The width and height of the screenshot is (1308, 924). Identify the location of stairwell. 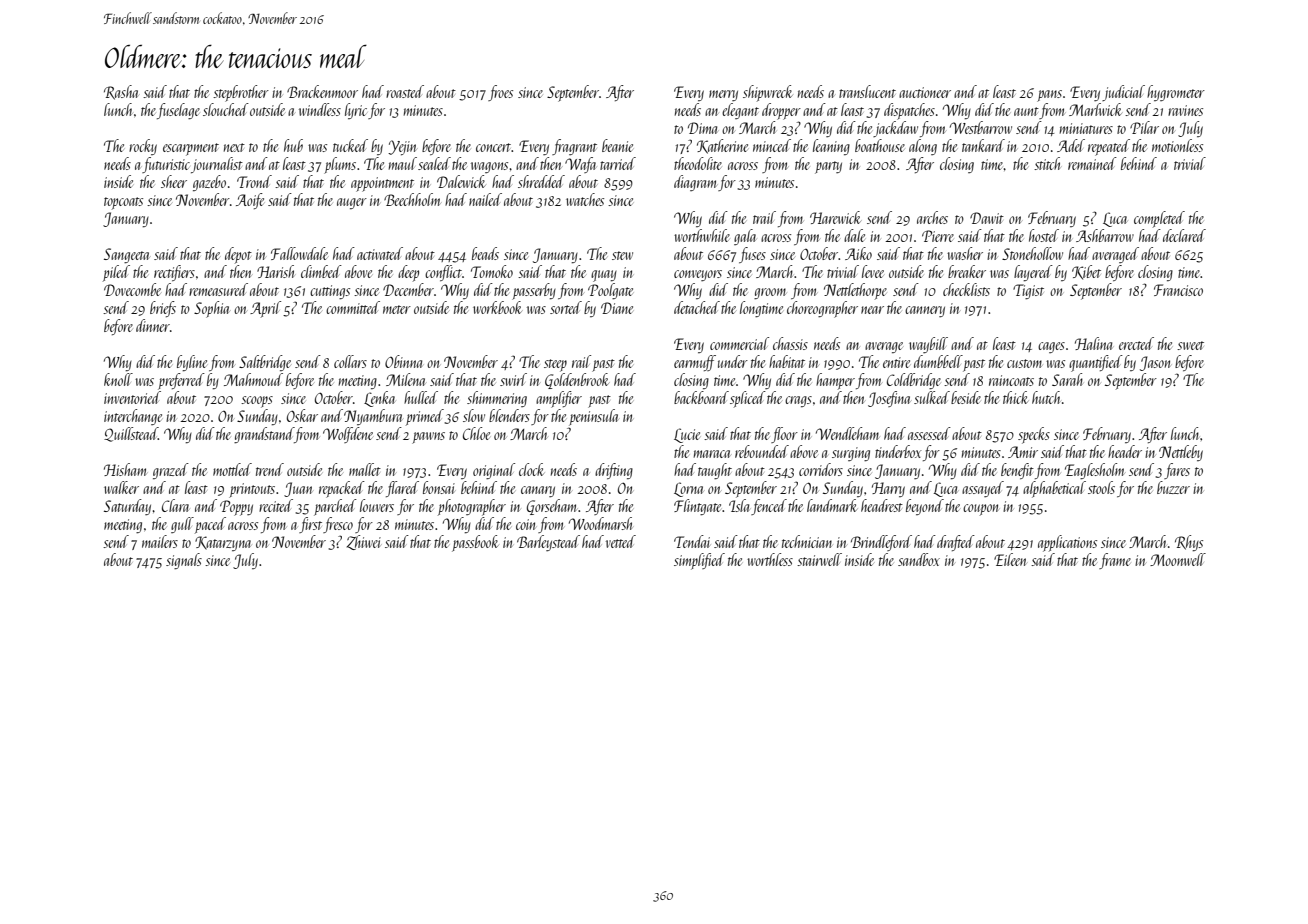
(819, 559).
